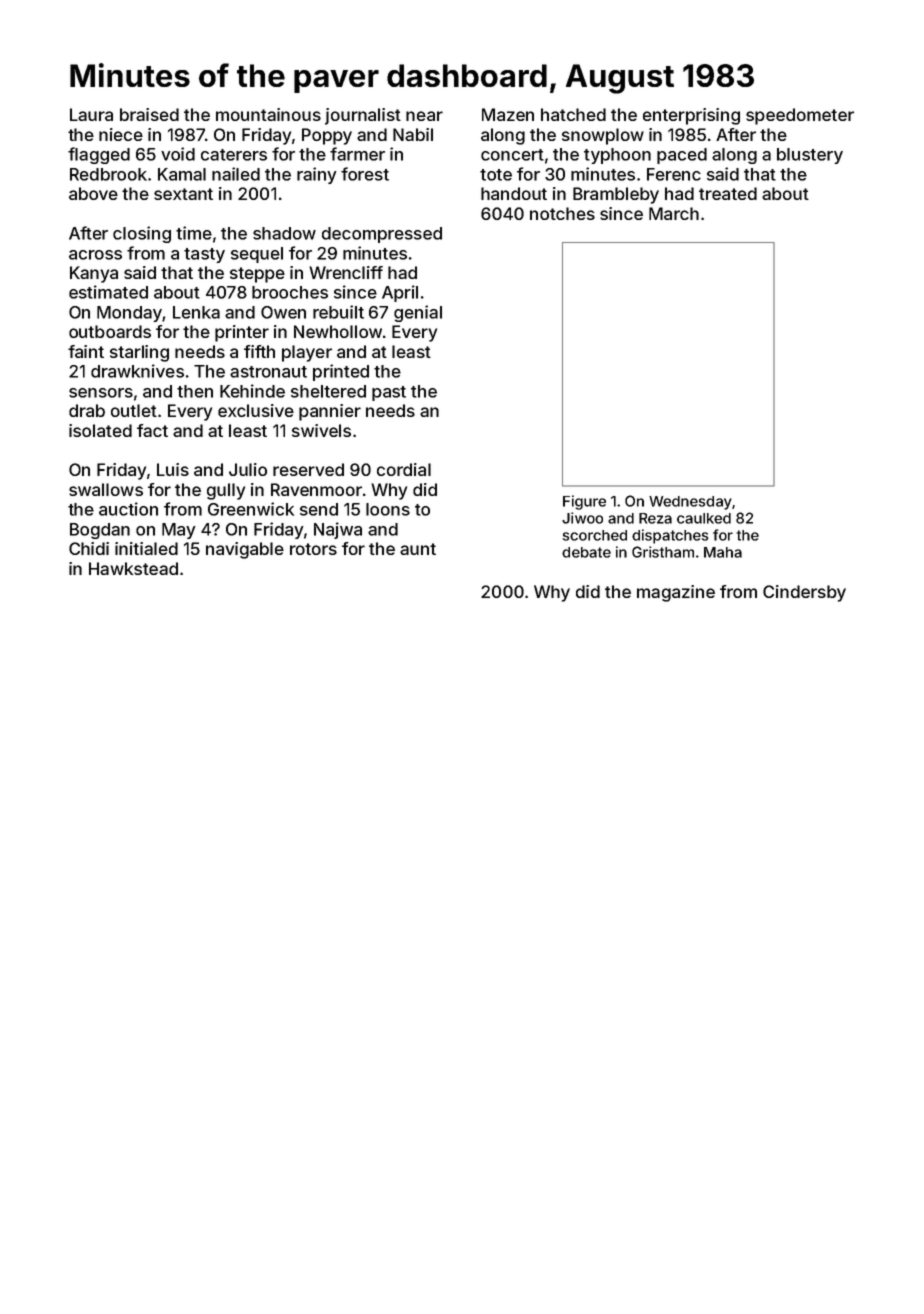  What do you see at coordinates (690, 503) in the screenshot?
I see `Wednesday` at bounding box center [690, 503].
